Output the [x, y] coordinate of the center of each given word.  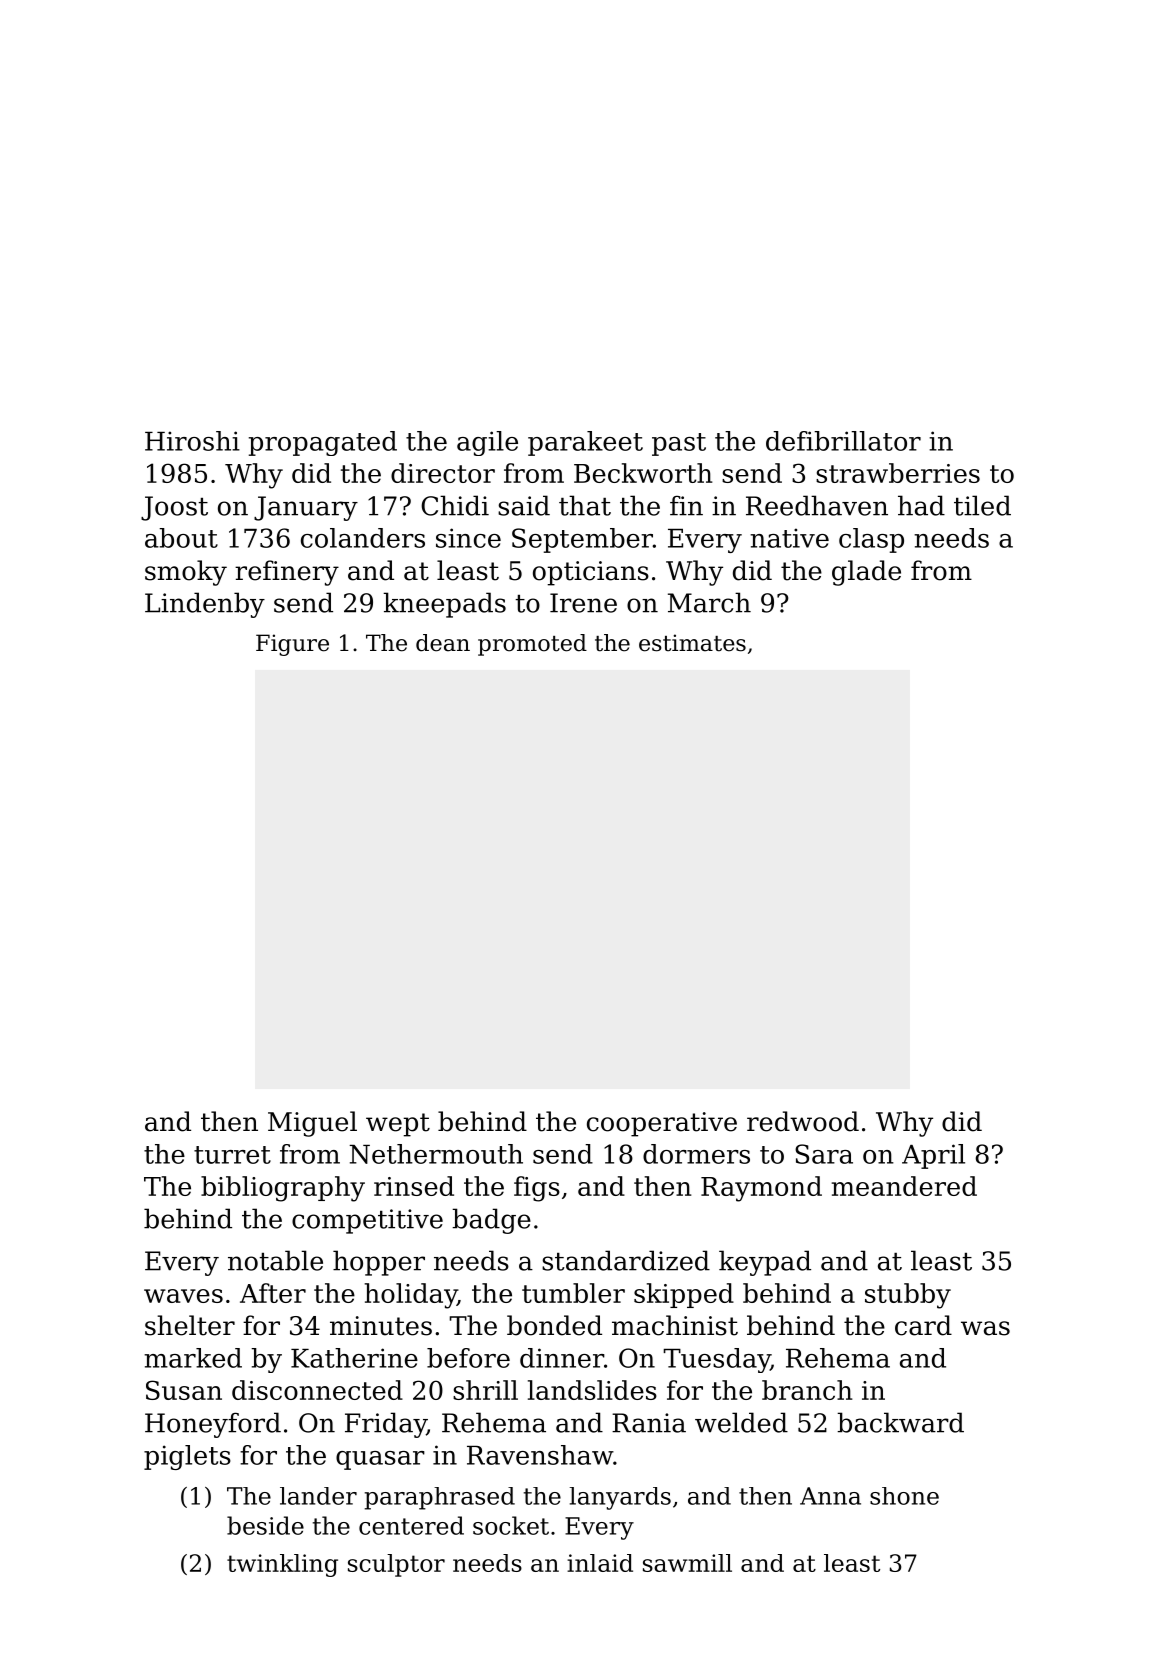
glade [866, 573]
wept [398, 1125]
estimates [692, 643]
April [933, 1156]
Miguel [312, 1124]
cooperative [662, 1124]
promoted [532, 645]
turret [232, 1155]
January [306, 508]
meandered [904, 1186]
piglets [187, 1457]
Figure [292, 645]
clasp [871, 540]
